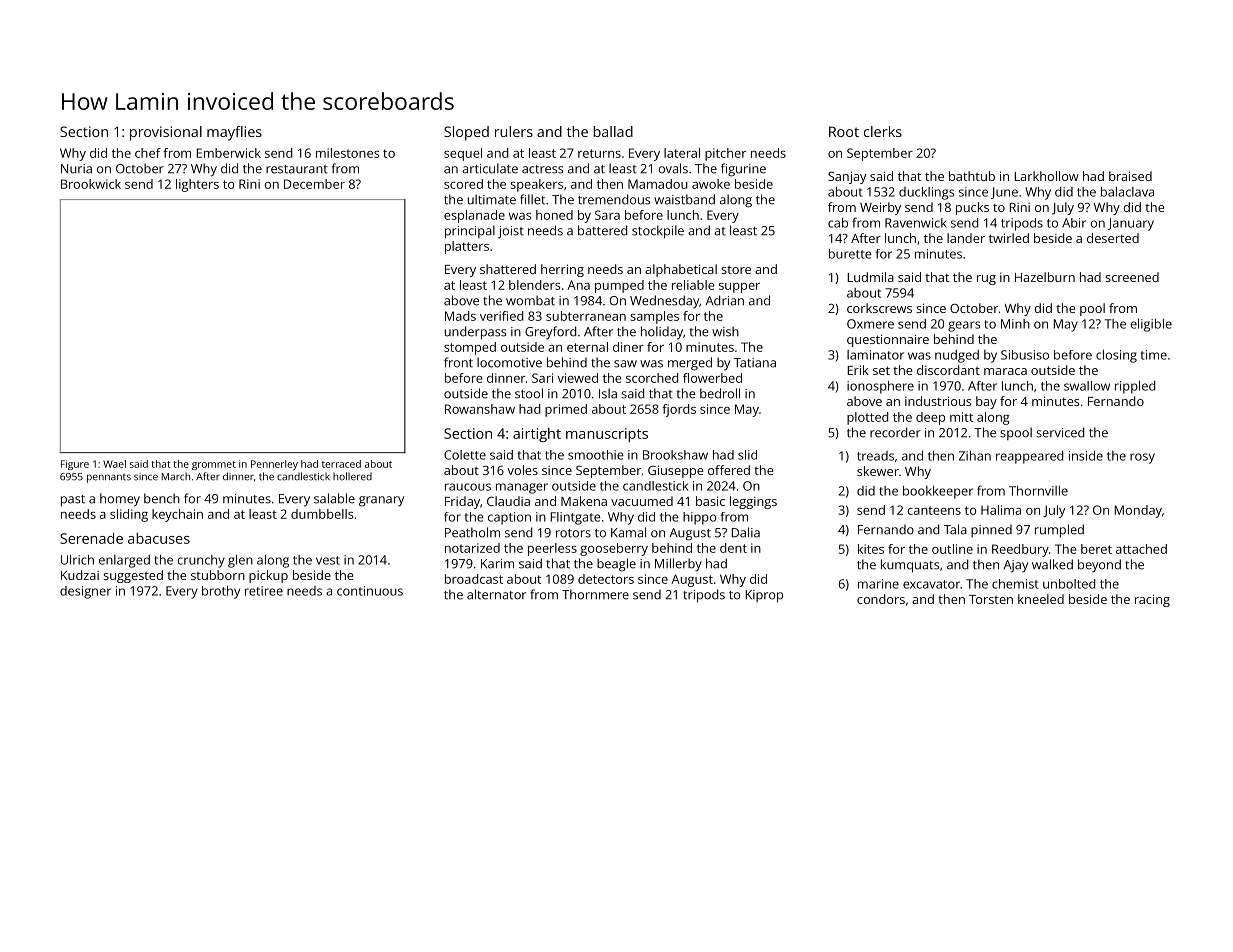 This screenshot has width=1233, height=952. What do you see at coordinates (1096, 549) in the screenshot?
I see `beret` at bounding box center [1096, 549].
